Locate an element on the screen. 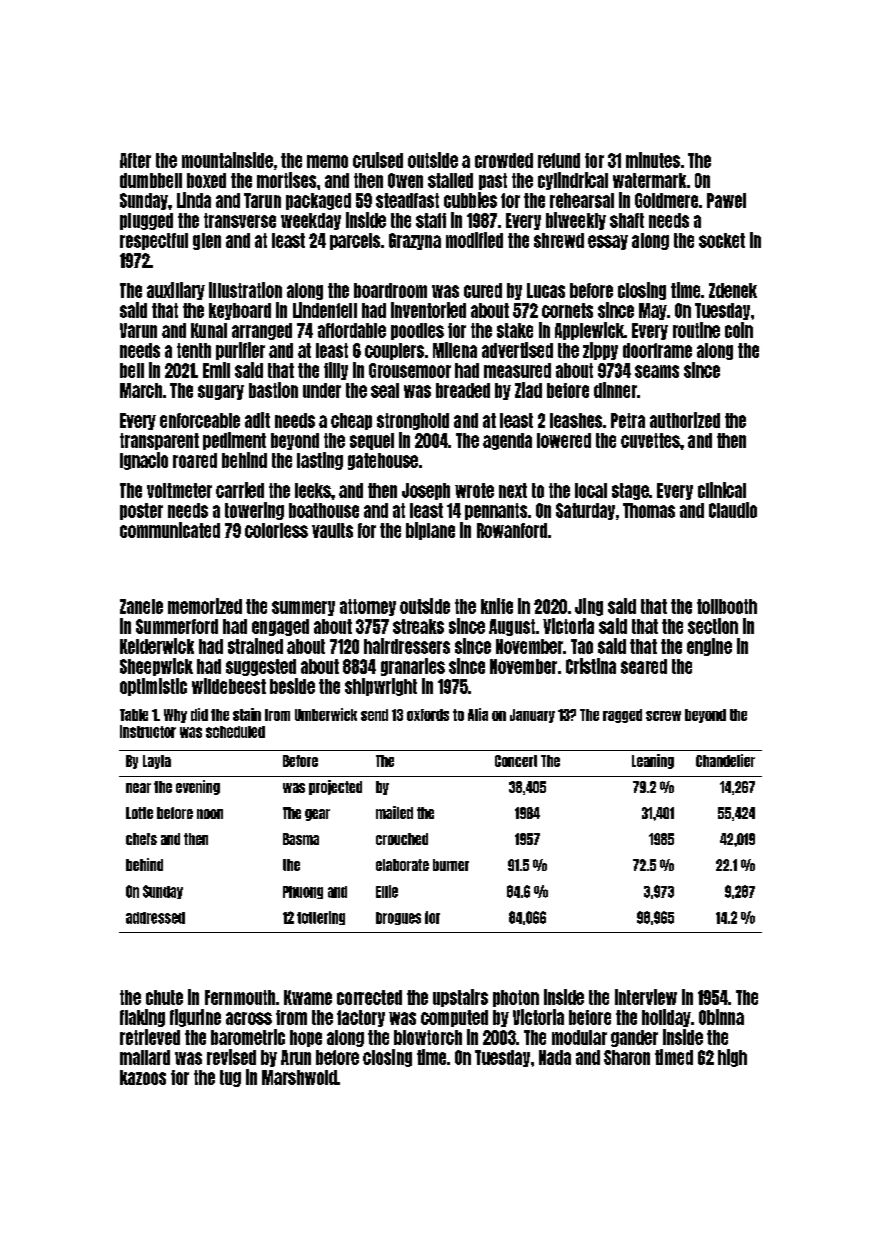  projected is located at coordinates (335, 787).
